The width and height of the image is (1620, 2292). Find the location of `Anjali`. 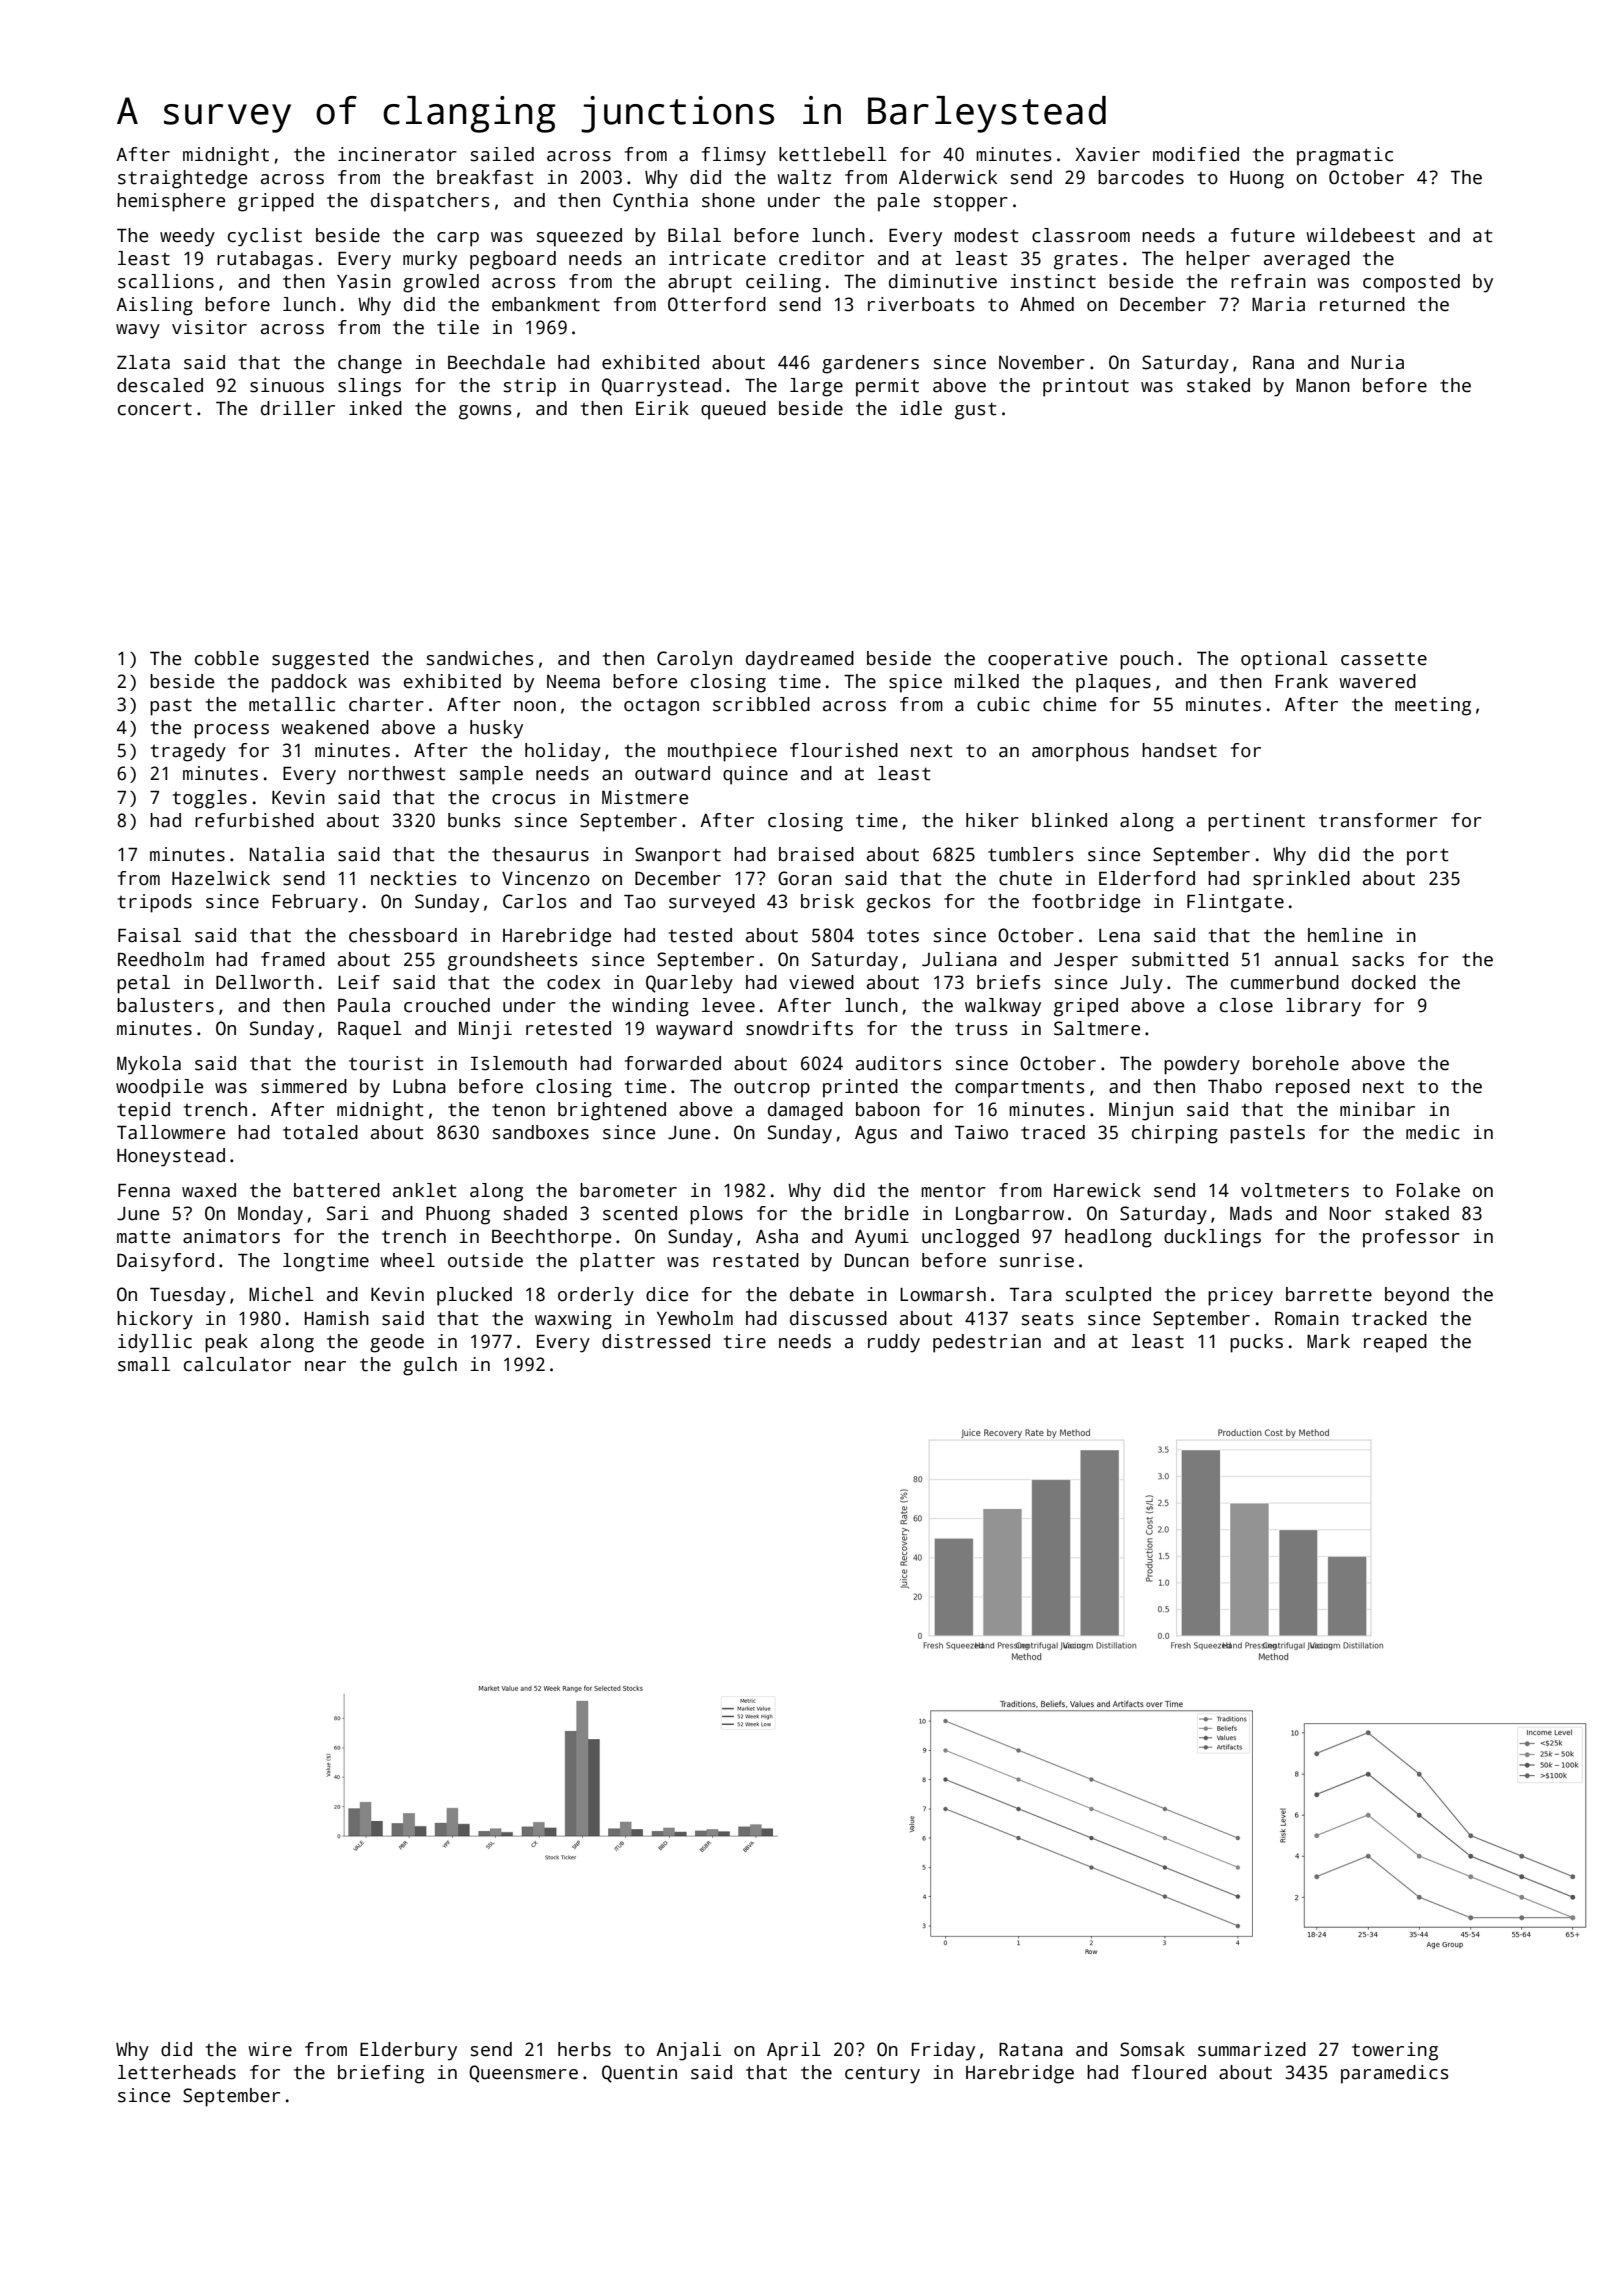

Anjali is located at coordinates (688, 2051).
